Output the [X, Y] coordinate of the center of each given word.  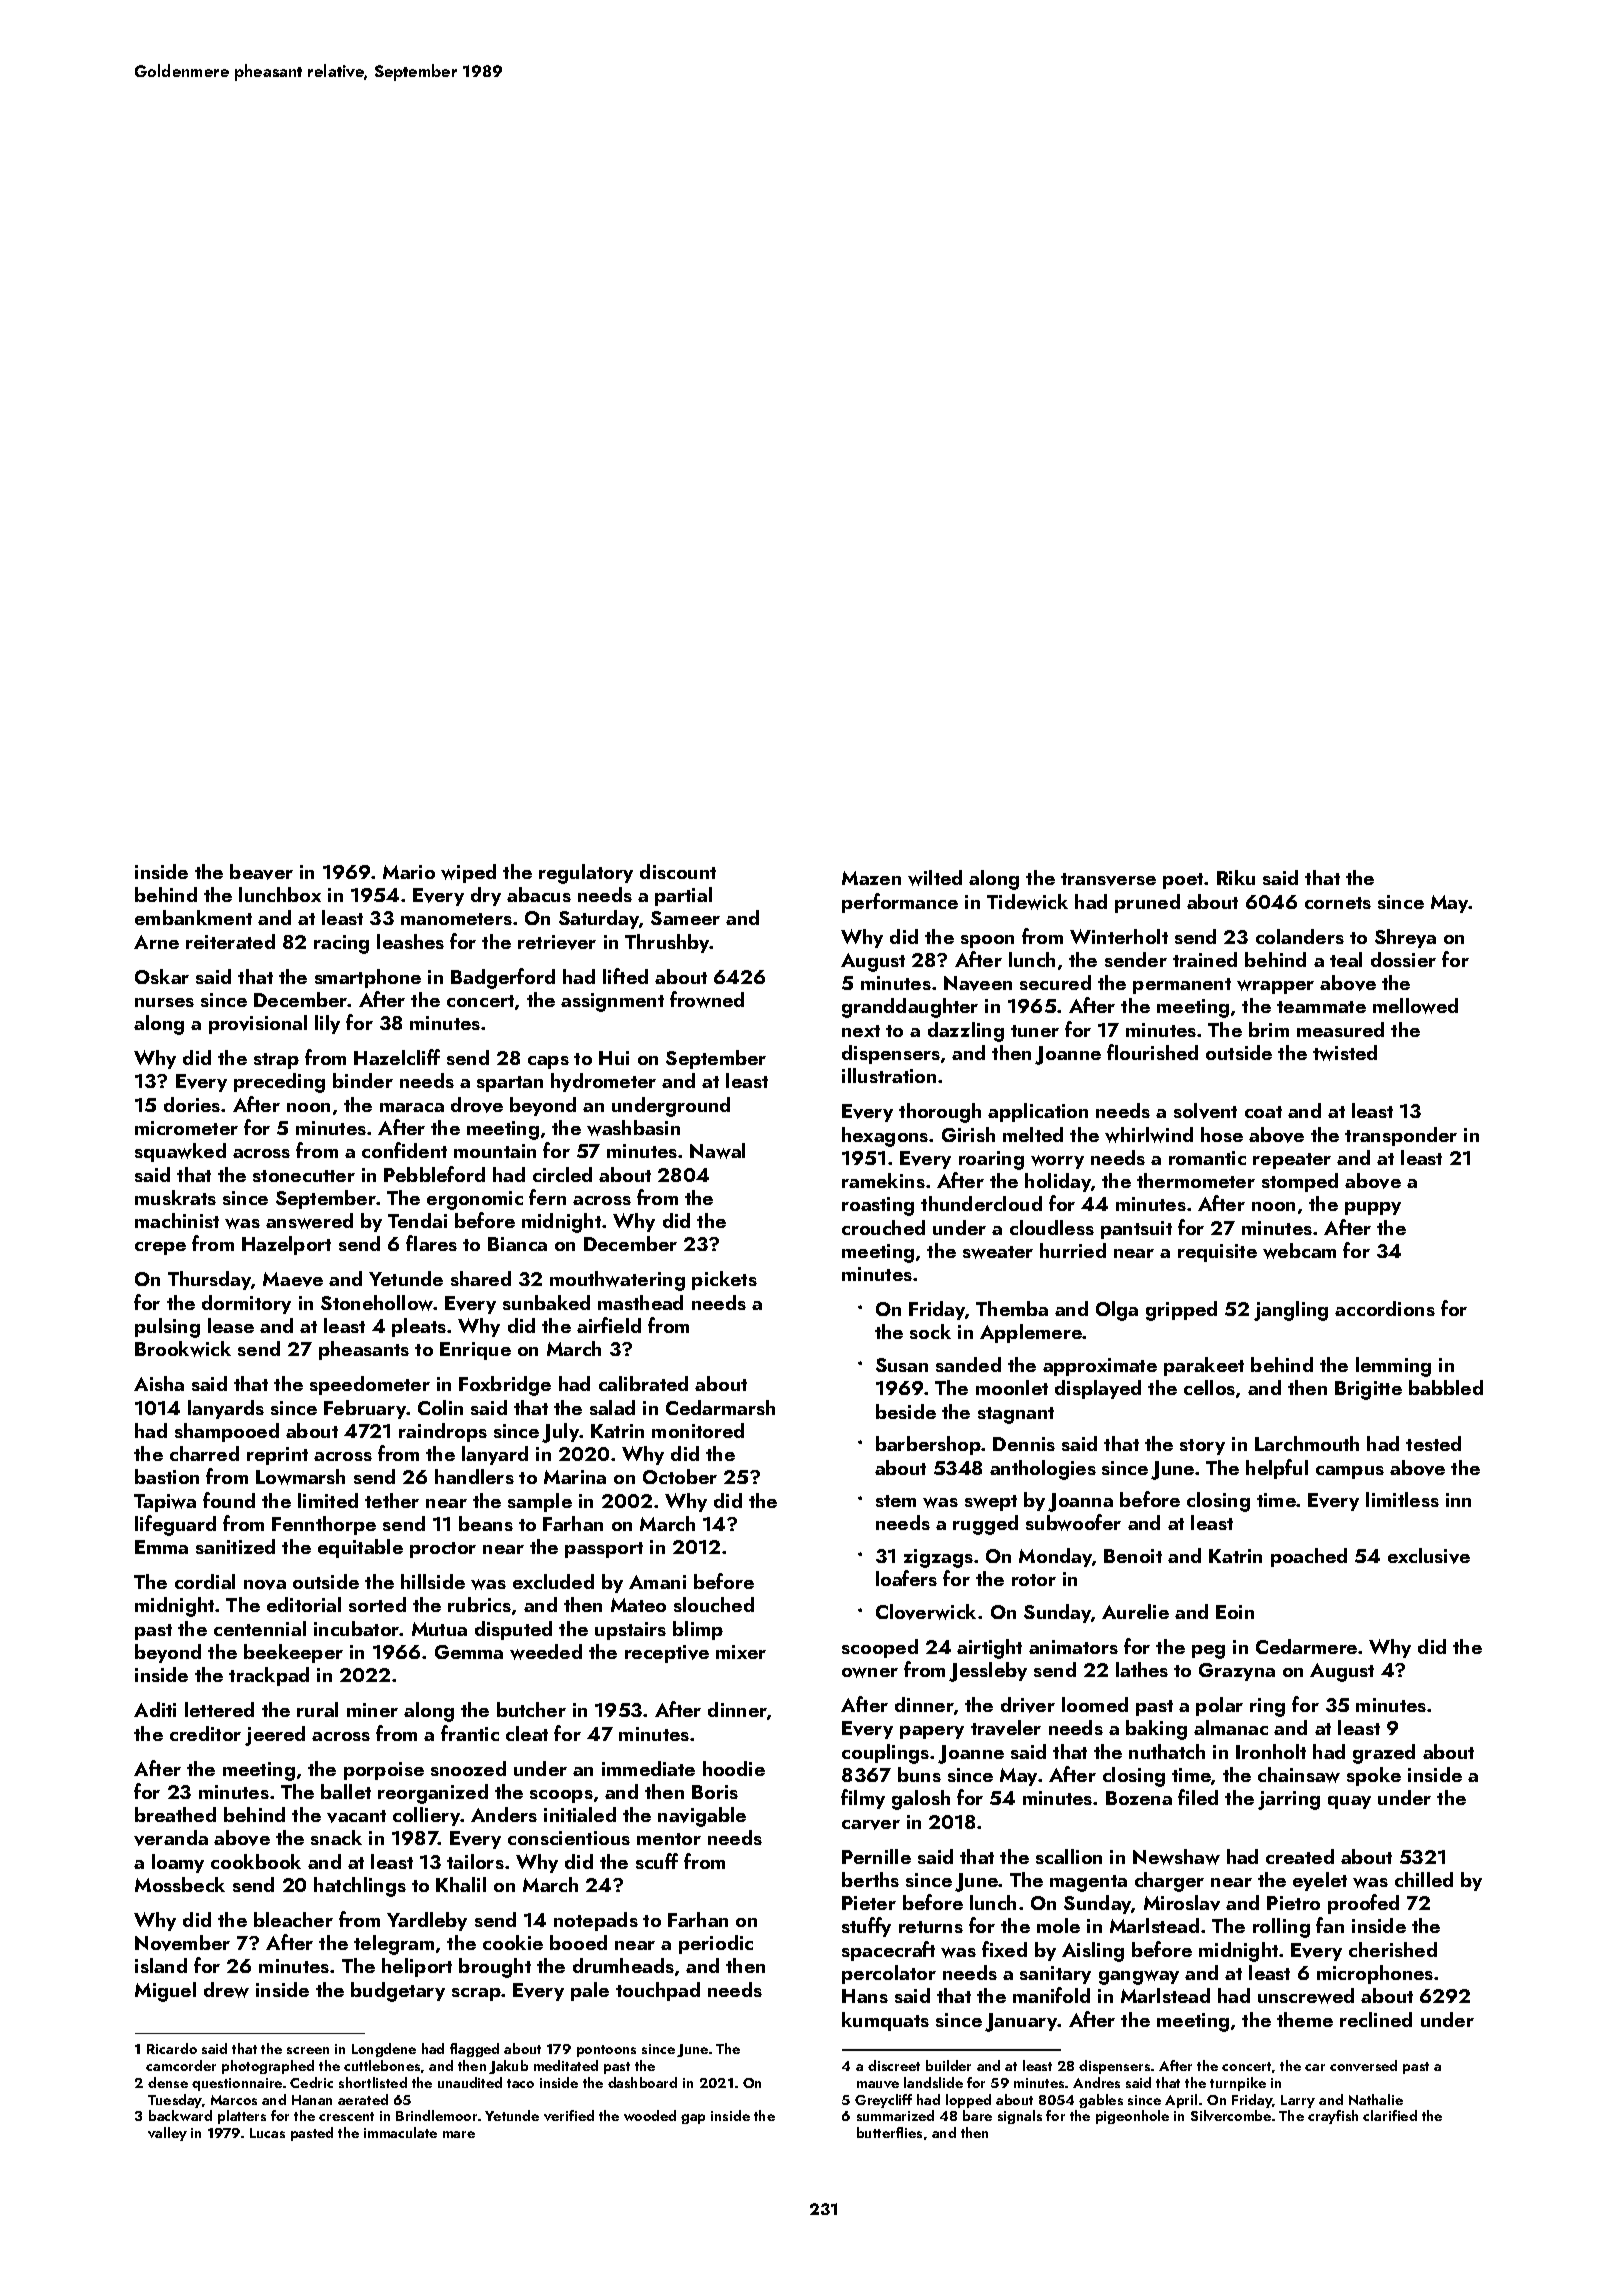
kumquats [885, 2021]
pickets [724, 1280]
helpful [1277, 1469]
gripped [1181, 1311]
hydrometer [603, 1082]
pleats [419, 1327]
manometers [456, 919]
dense [168, 2082]
